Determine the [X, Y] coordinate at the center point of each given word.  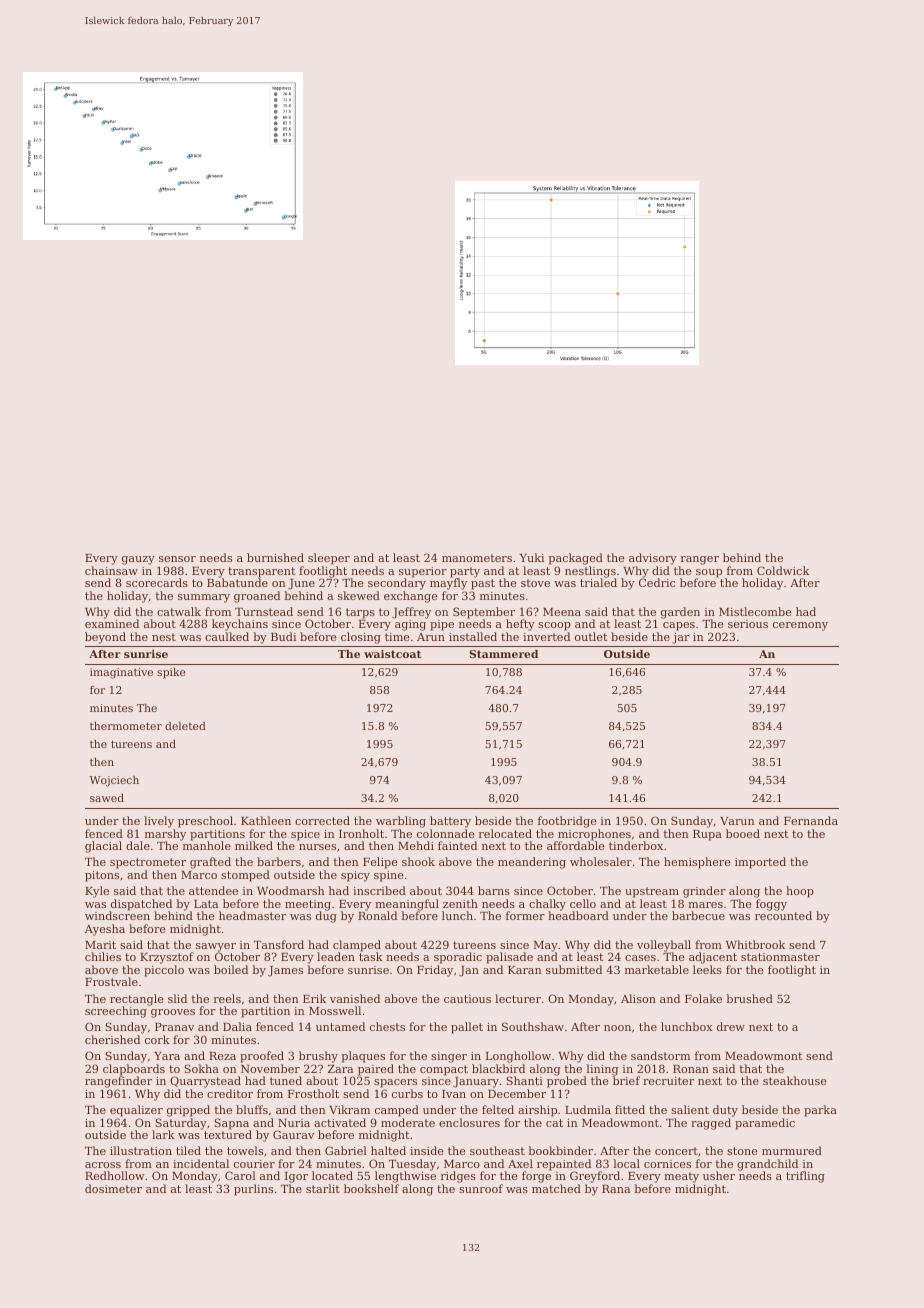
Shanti [525, 1080]
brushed [749, 998]
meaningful [407, 905]
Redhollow [115, 1175]
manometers [477, 558]
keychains [240, 625]
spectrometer [148, 863]
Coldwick [783, 570]
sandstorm [660, 1055]
